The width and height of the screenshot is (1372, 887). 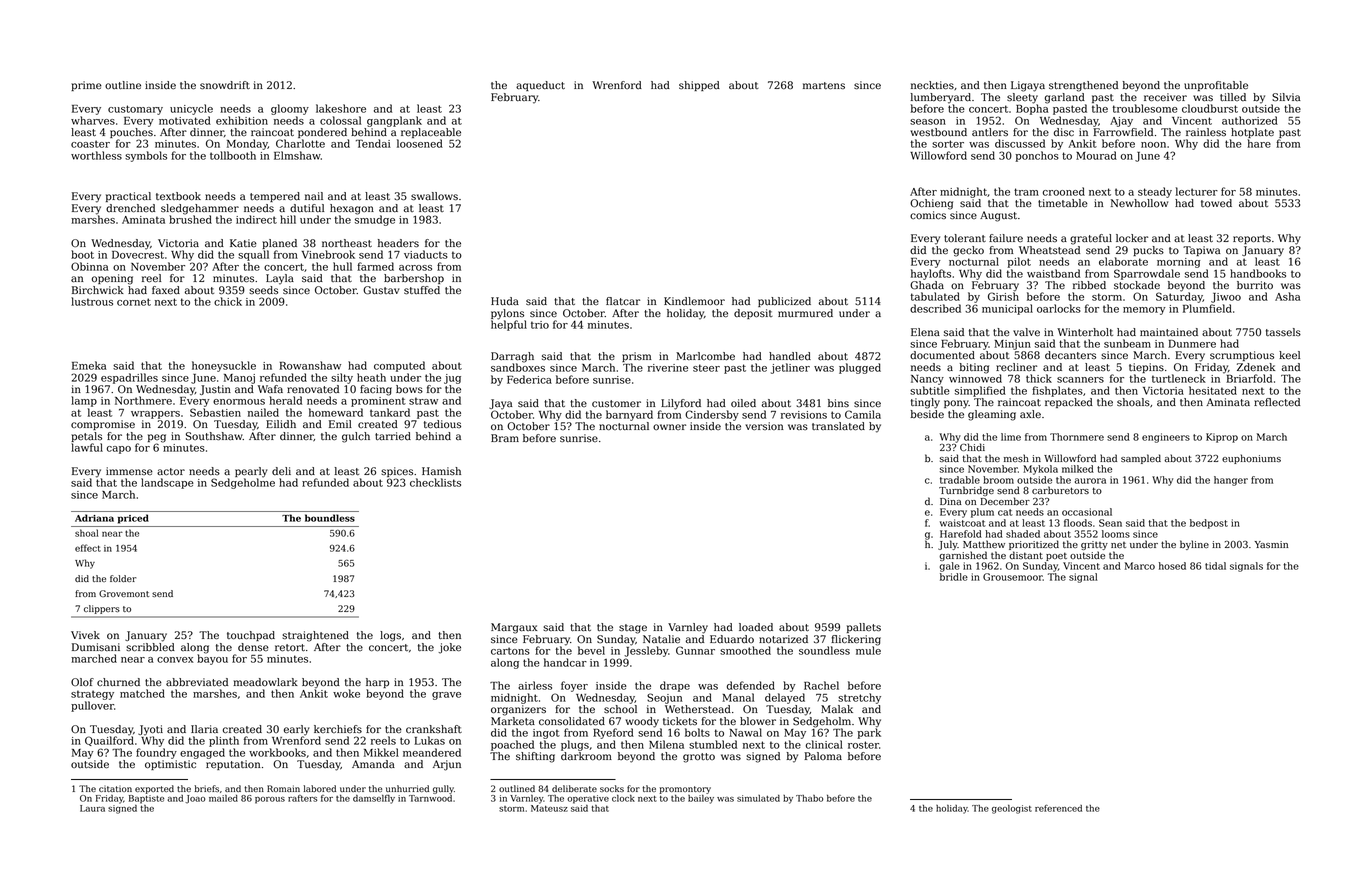 I want to click on Darragh, so click(x=512, y=357).
